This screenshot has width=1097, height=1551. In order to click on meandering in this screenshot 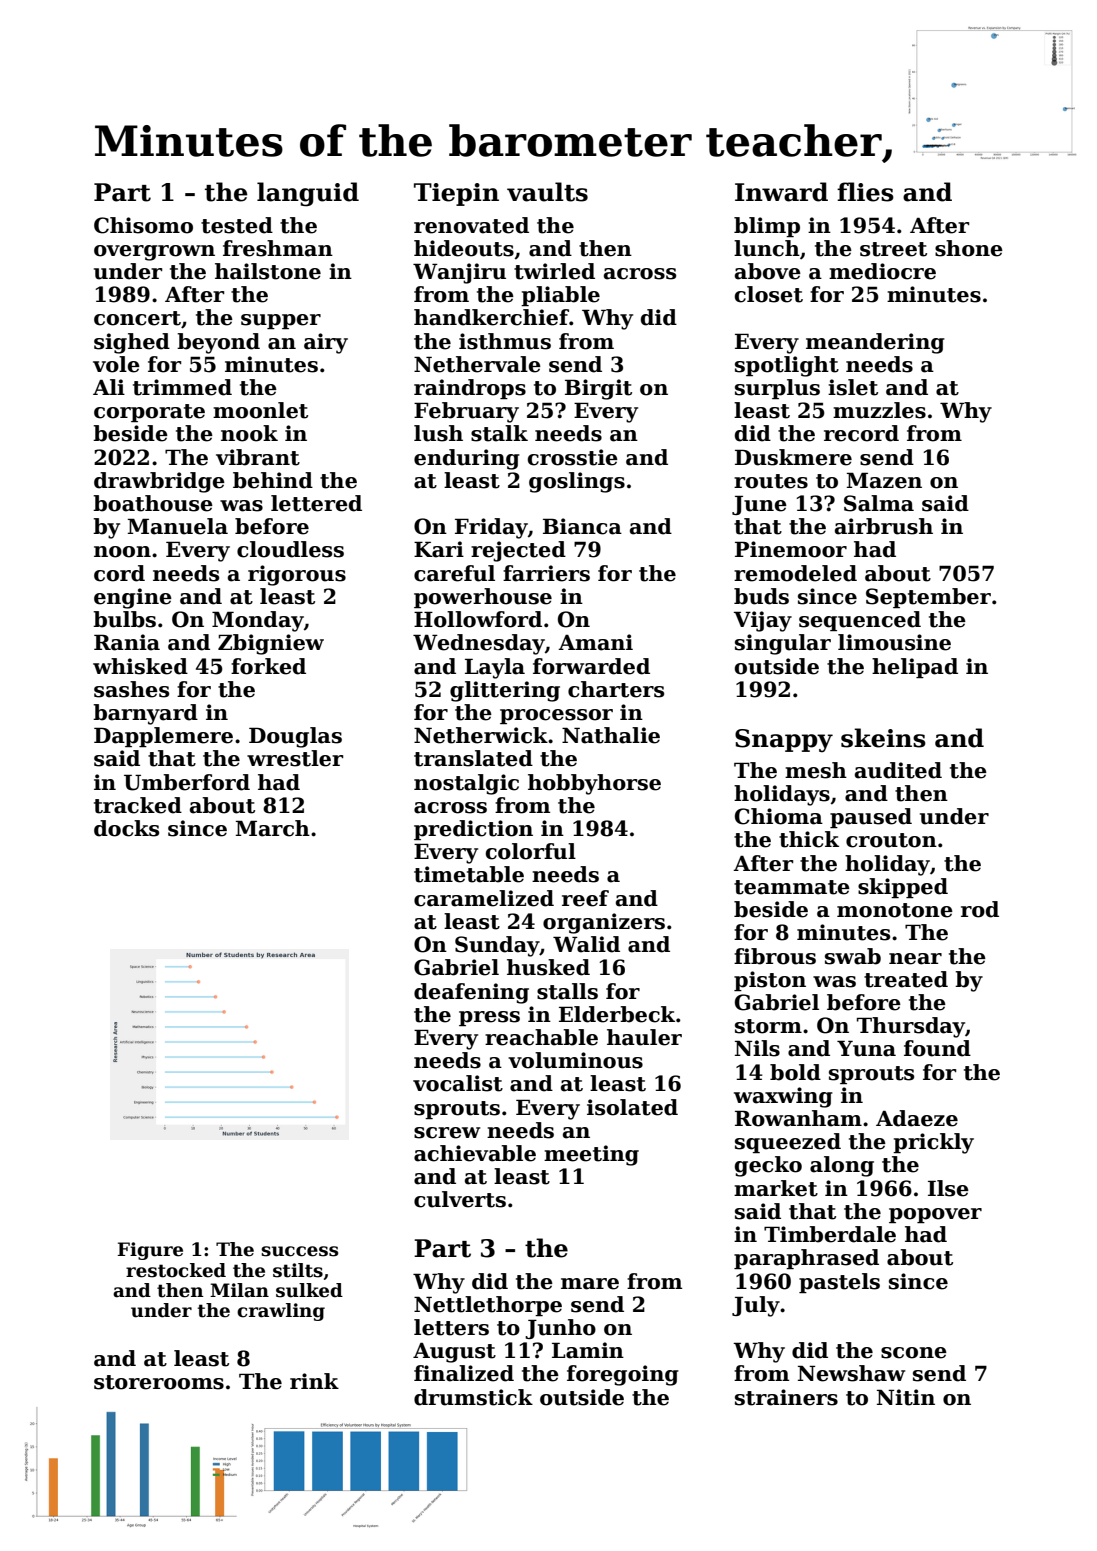, I will do `click(875, 343)`.
